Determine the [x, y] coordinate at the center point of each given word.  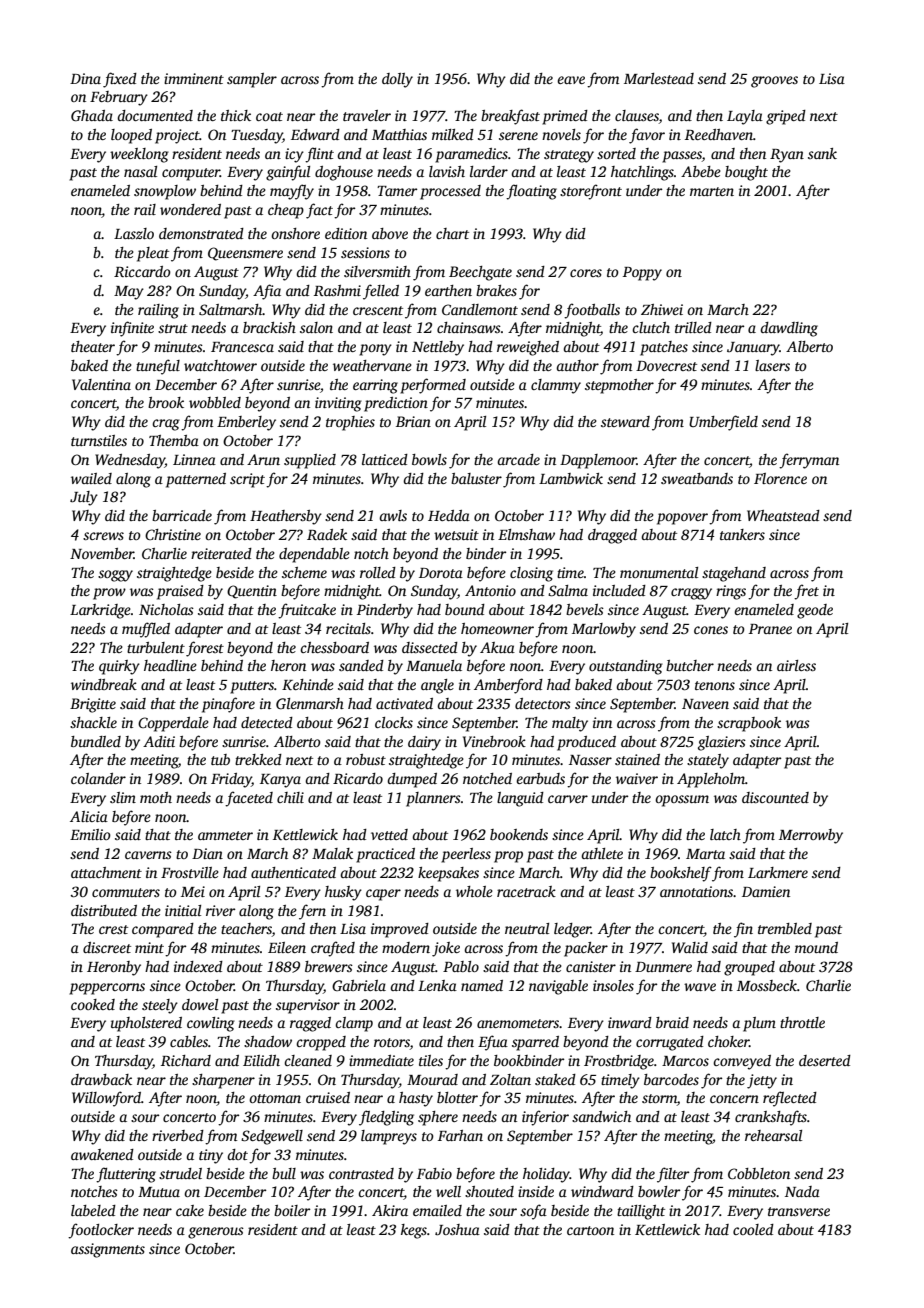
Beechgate [480, 273]
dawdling [789, 329]
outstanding [626, 667]
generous [216, 1233]
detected [267, 722]
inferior [545, 1118]
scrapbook [749, 724]
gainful [288, 173]
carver [568, 799]
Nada [802, 1191]
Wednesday [130, 461]
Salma [568, 590]
